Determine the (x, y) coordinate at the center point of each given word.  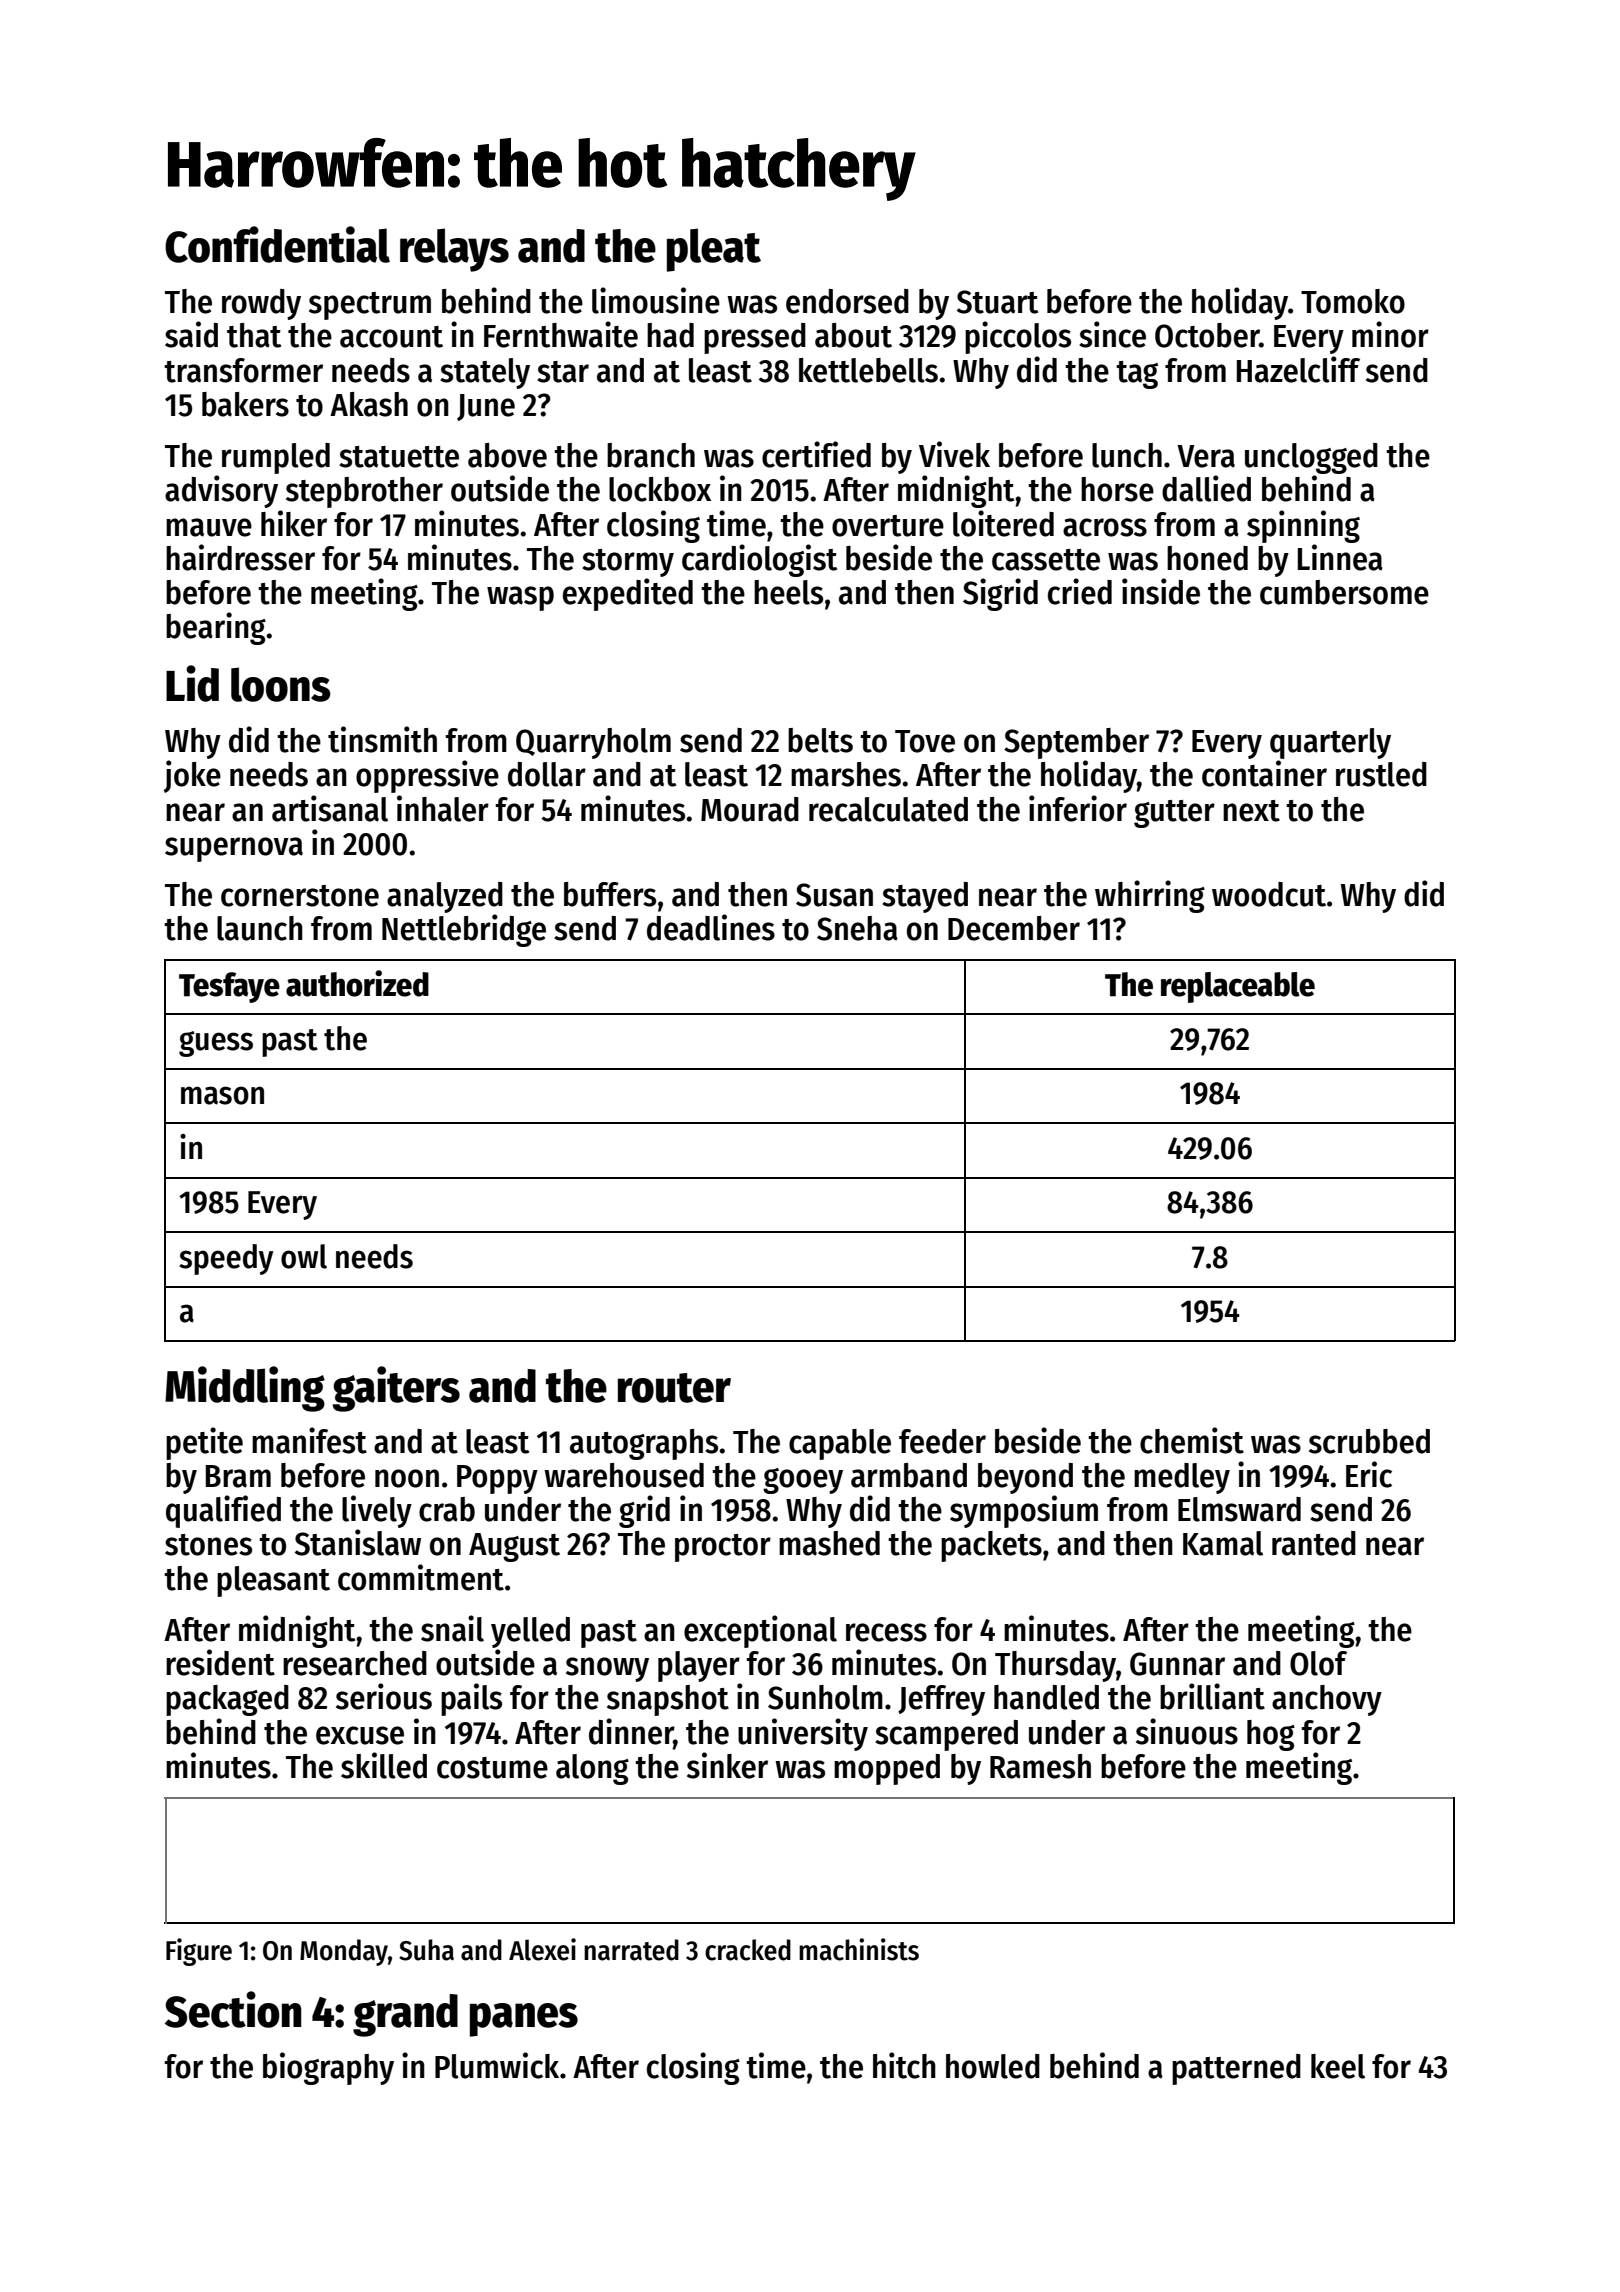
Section (233, 2009)
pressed (755, 338)
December (1014, 928)
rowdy (261, 304)
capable (840, 1444)
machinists (859, 1949)
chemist (1192, 1440)
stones (208, 1545)
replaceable (1238, 987)
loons (281, 684)
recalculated (888, 809)
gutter (1174, 814)
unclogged (1311, 458)
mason (222, 1095)
